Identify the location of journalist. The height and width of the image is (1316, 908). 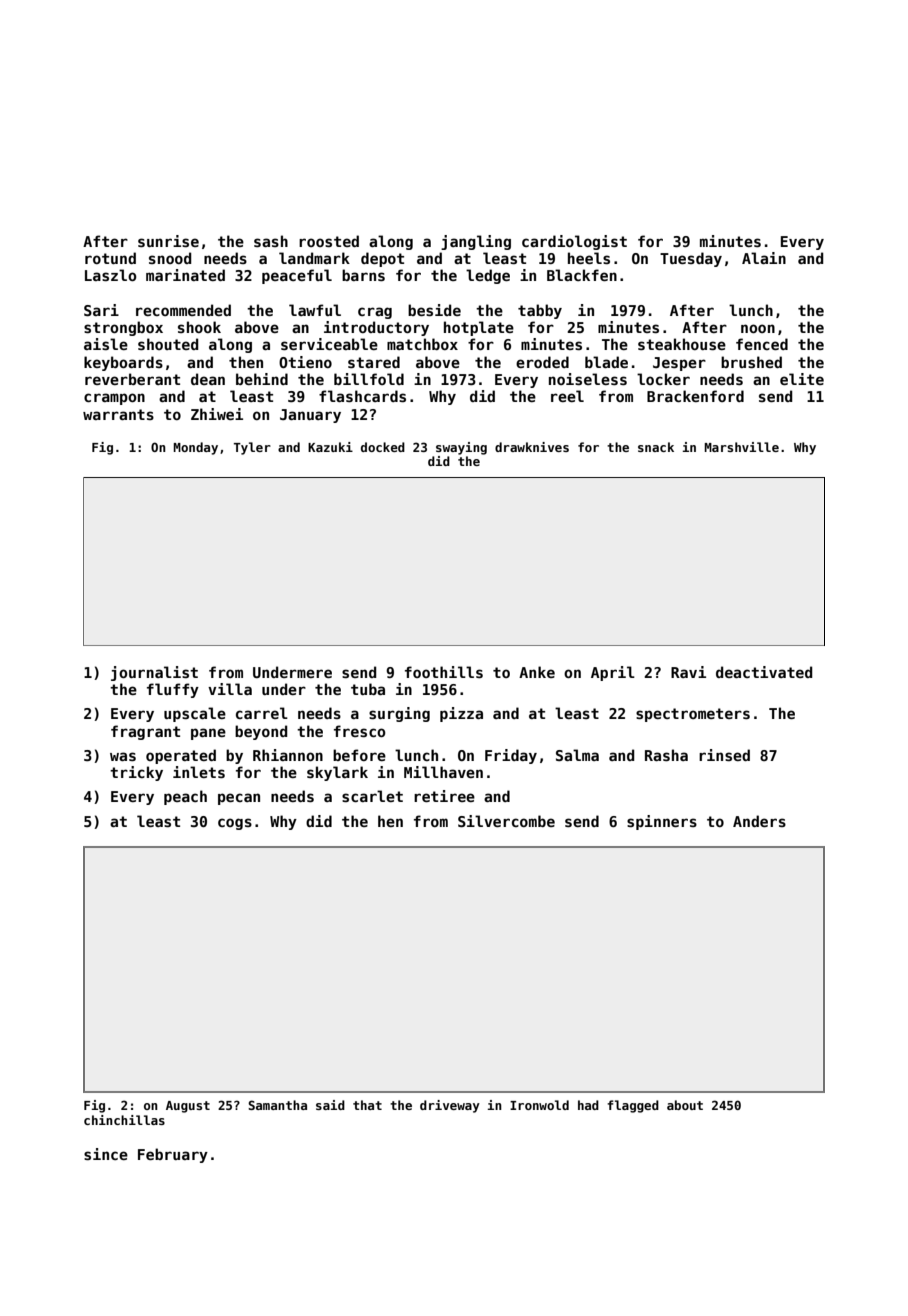
(154, 673).
